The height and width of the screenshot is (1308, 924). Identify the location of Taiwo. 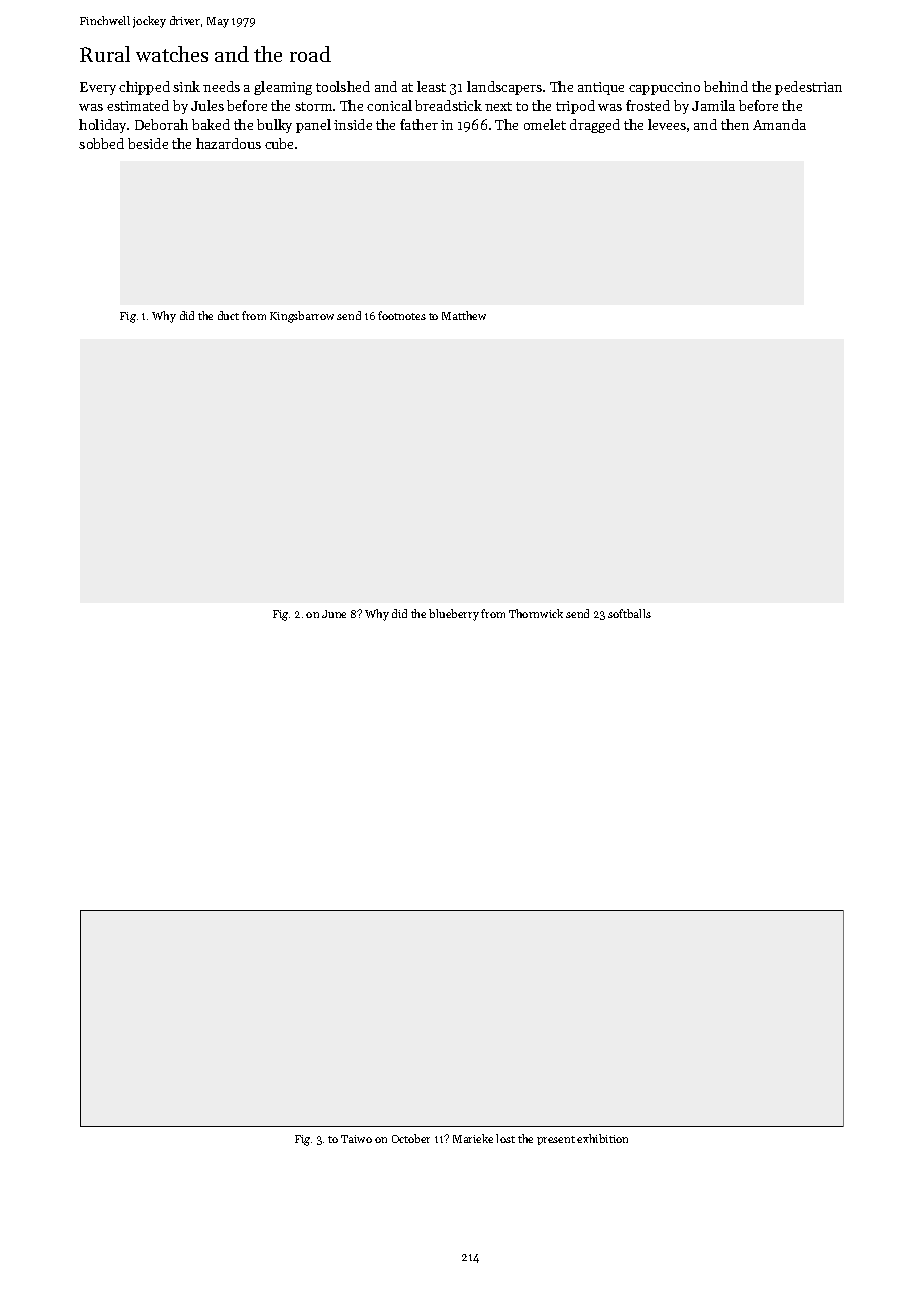
(356, 1139).
